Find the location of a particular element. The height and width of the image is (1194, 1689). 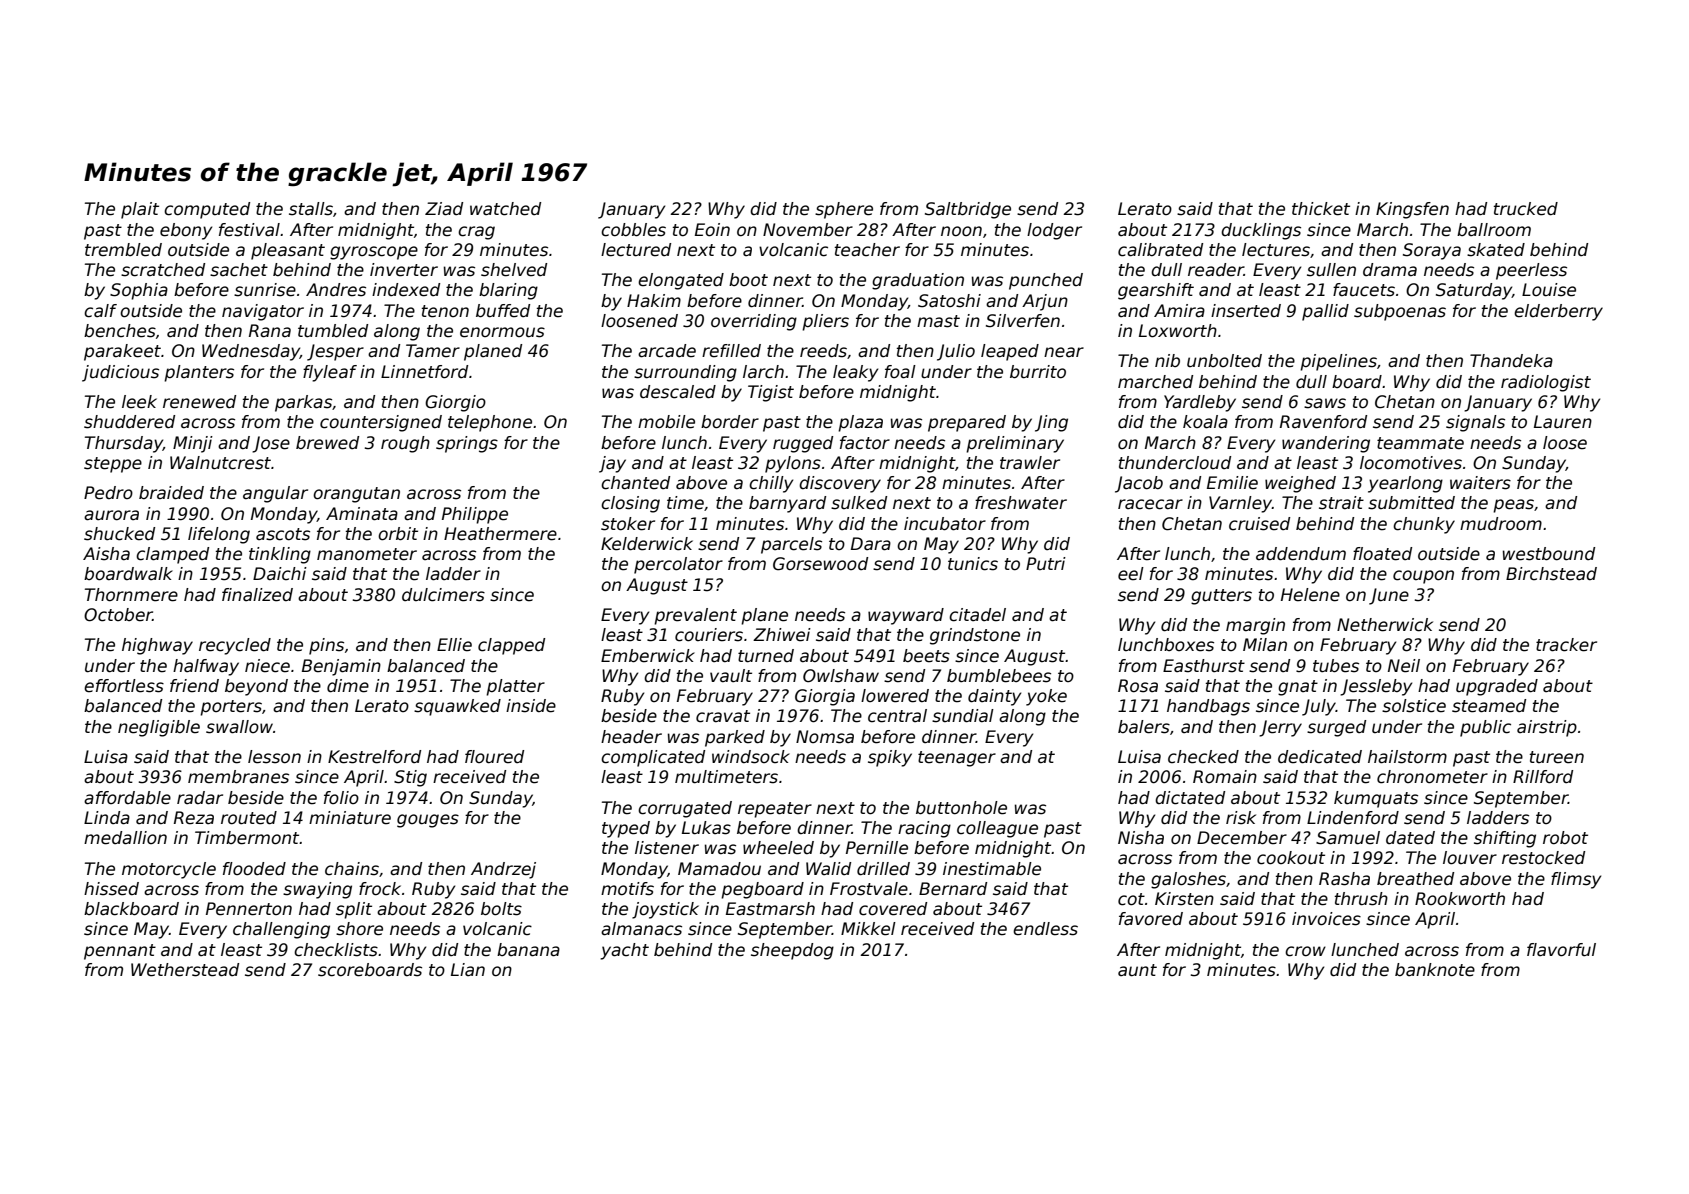

steamed is located at coordinates (1489, 706).
